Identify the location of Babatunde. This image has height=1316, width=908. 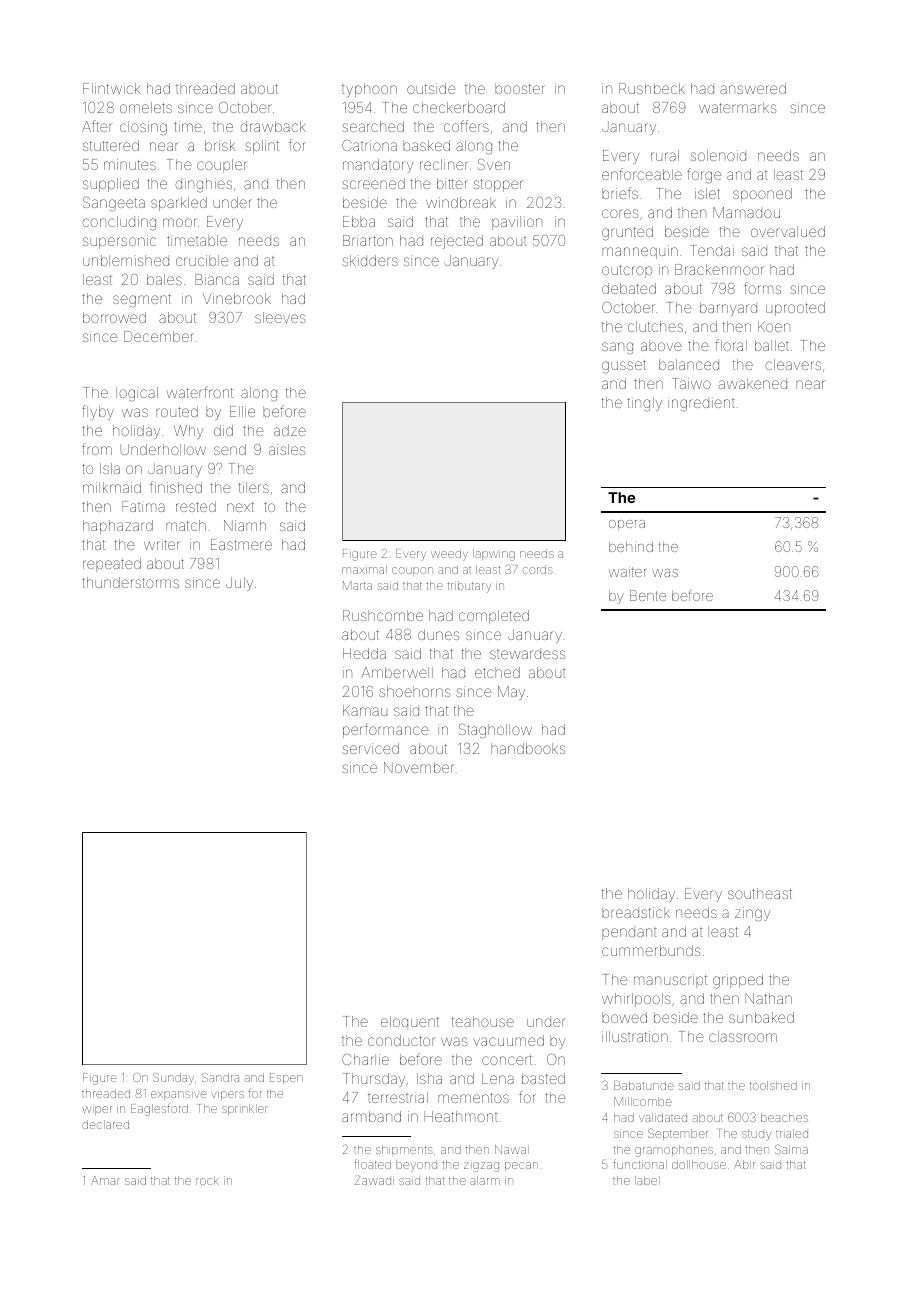
(644, 1085).
